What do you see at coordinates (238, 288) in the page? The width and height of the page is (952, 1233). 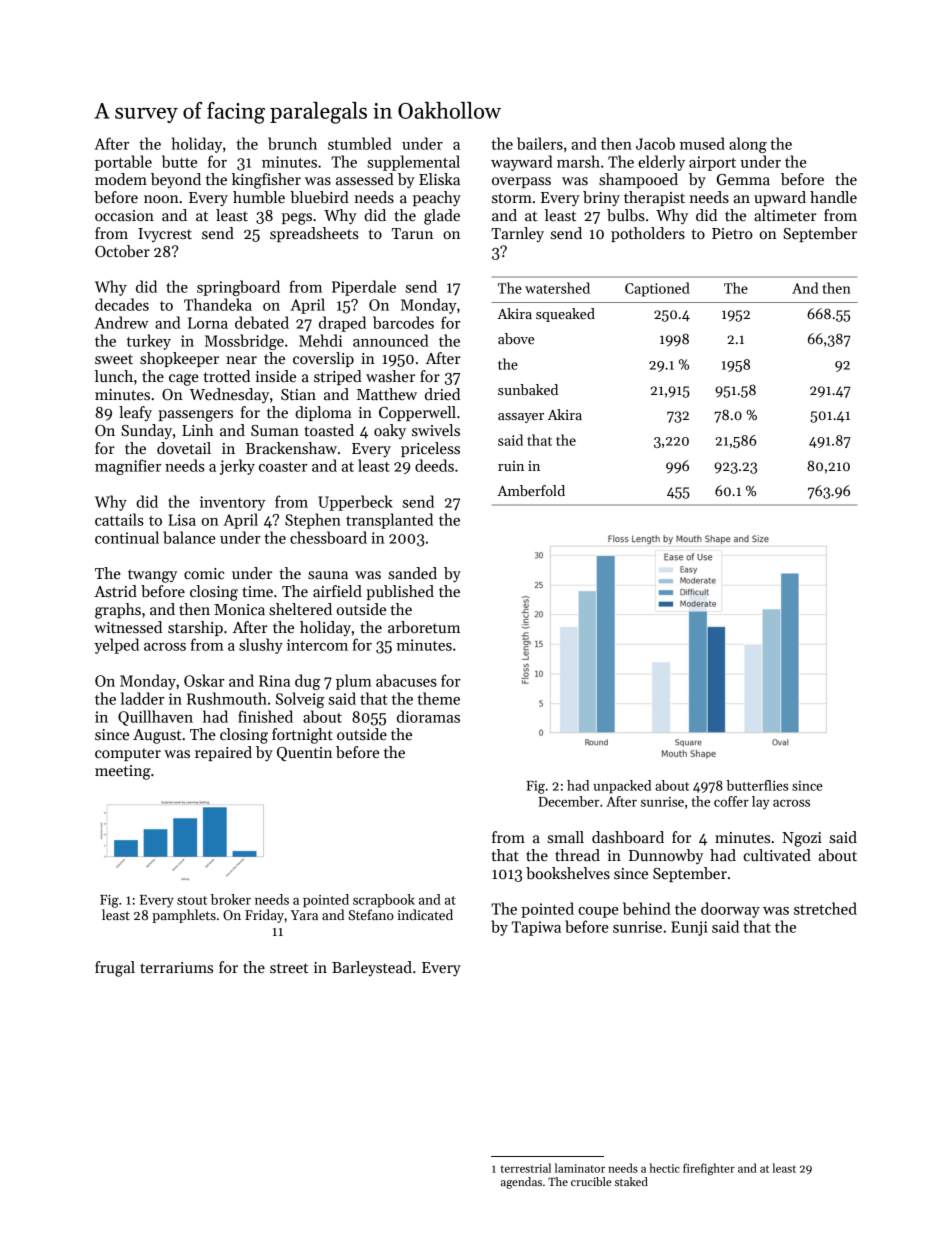 I see `springboard` at bounding box center [238, 288].
